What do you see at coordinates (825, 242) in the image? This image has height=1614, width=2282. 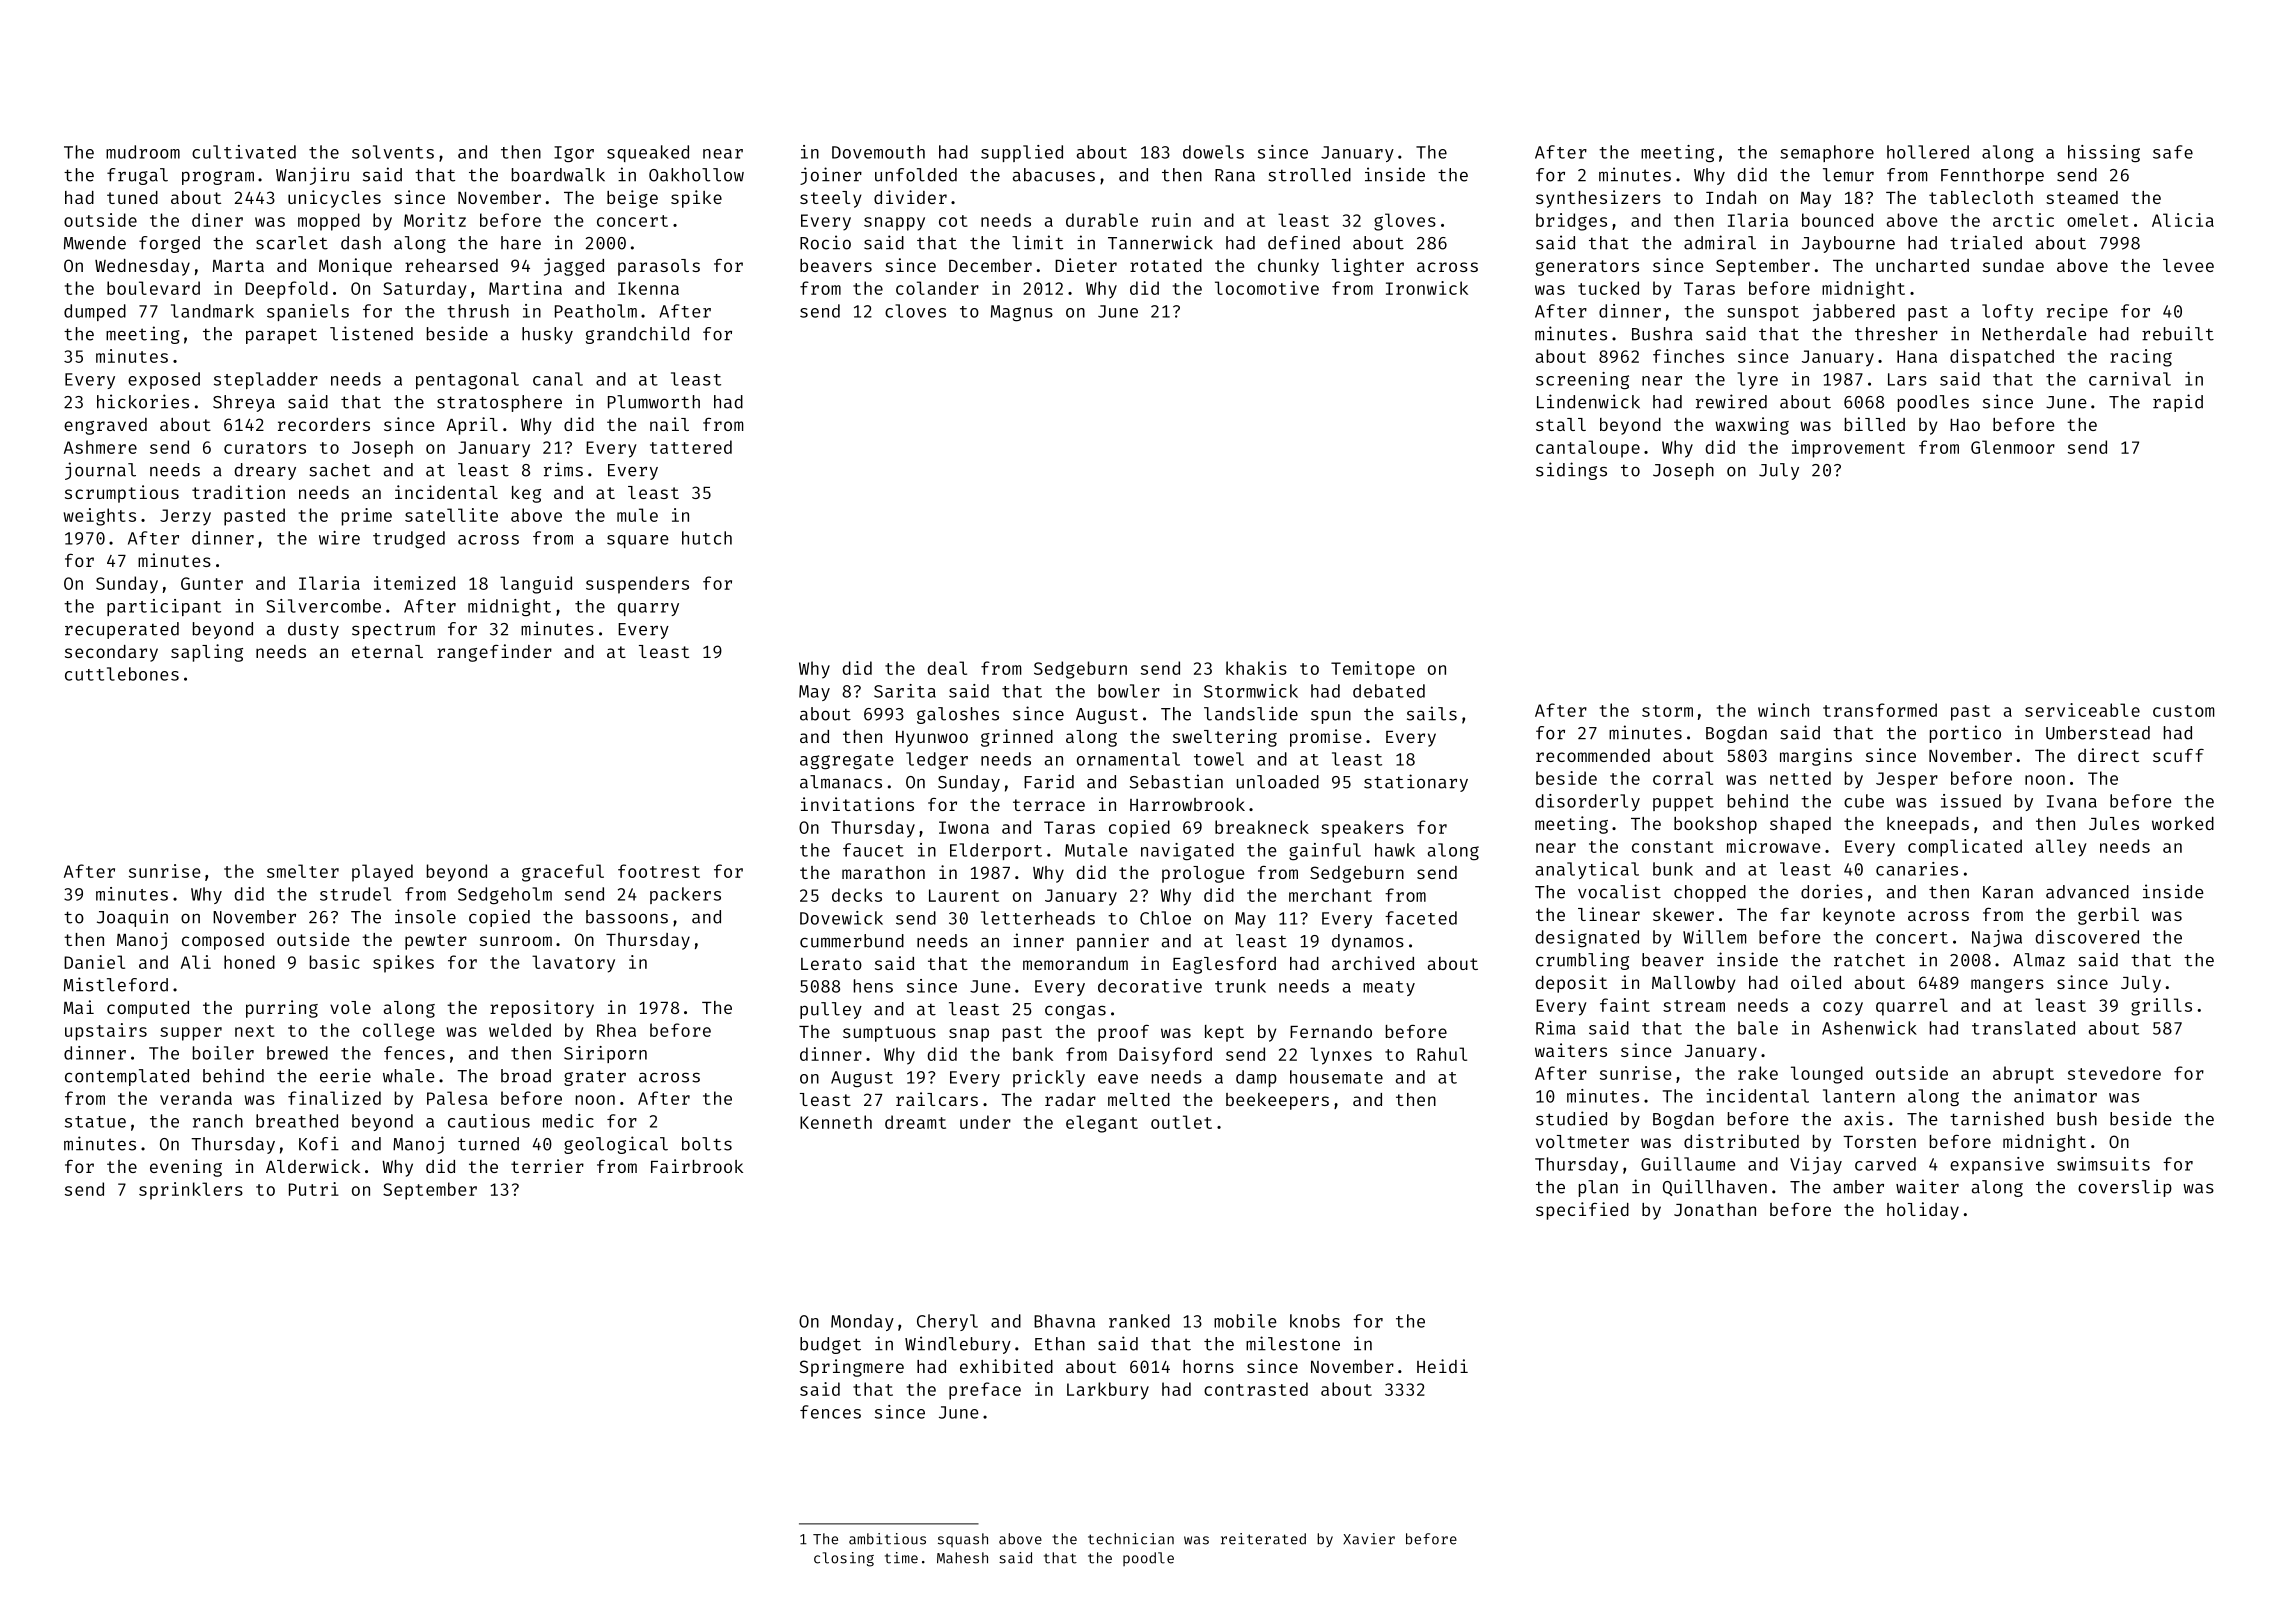 I see `Rocio` at bounding box center [825, 242].
